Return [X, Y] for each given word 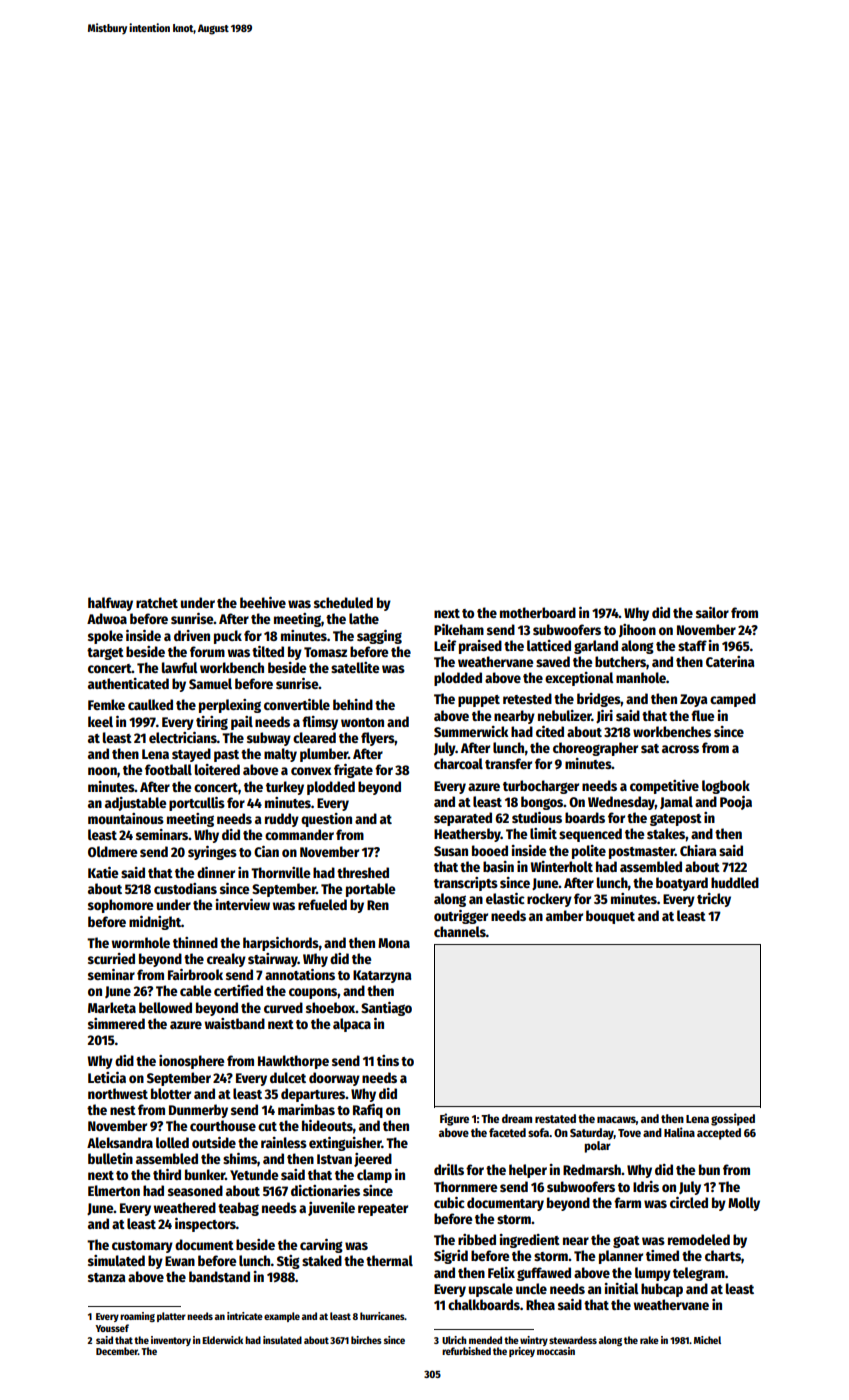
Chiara [698, 850]
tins [388, 1060]
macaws [616, 1119]
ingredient [530, 1241]
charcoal [458, 763]
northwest [118, 1093]
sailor [712, 612]
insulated [282, 1340]
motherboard [538, 612]
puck [228, 637]
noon [102, 771]
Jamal [676, 802]
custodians [185, 888]
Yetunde [254, 1174]
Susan [451, 851]
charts [723, 1255]
